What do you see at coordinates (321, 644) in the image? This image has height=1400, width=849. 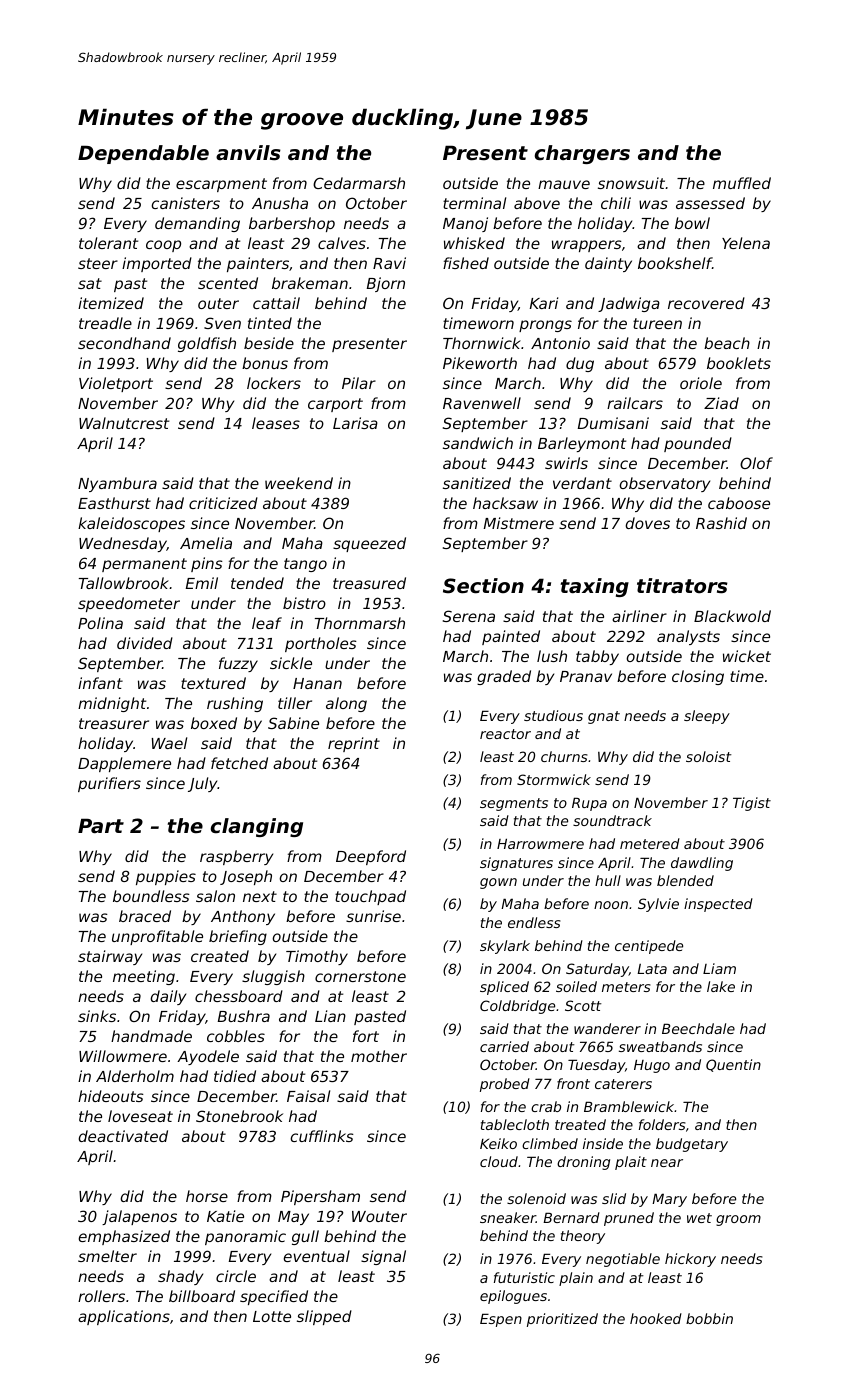 I see `portholes` at bounding box center [321, 644].
